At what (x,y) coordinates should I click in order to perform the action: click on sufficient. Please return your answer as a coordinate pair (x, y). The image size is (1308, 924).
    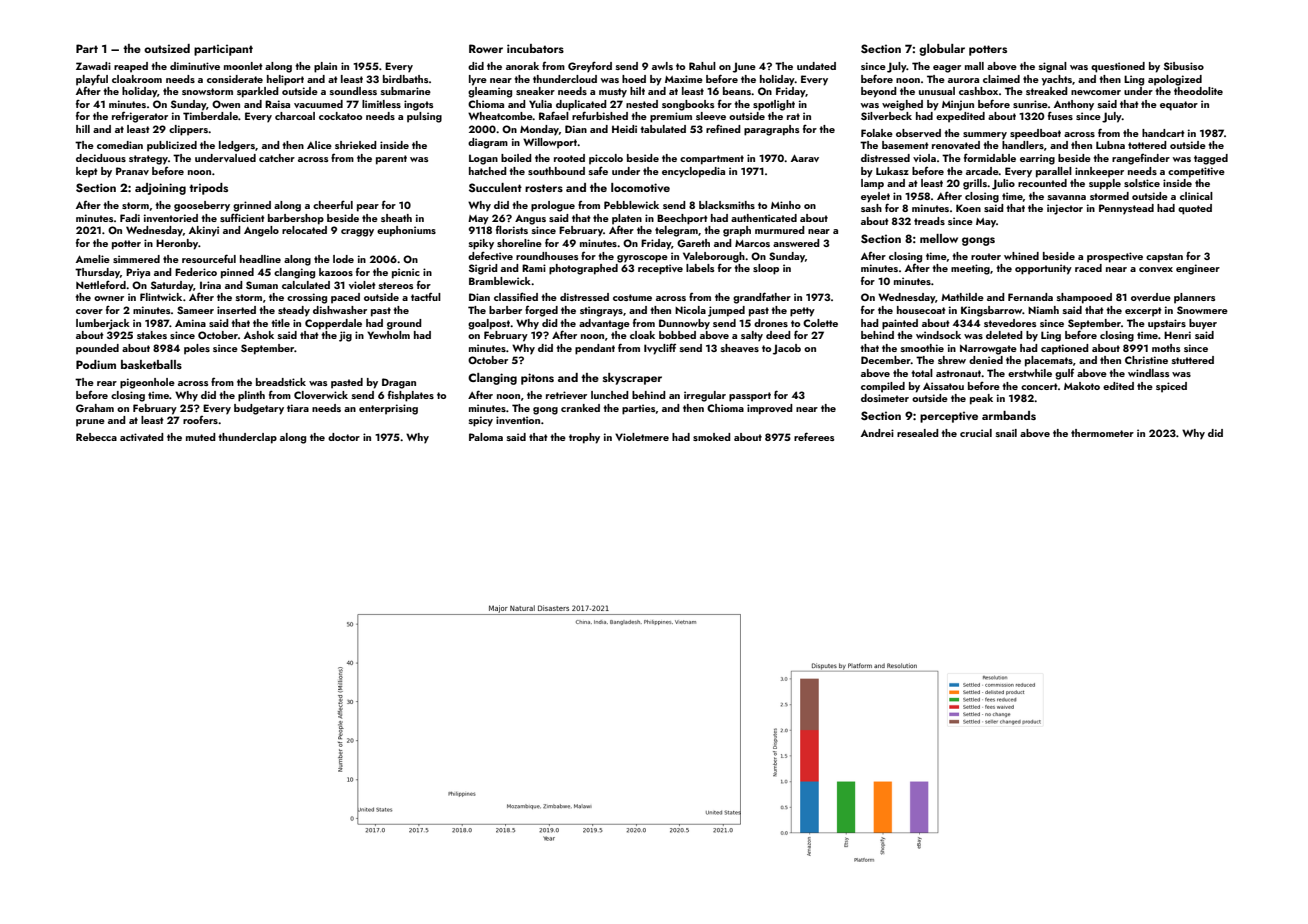
    Looking at the image, I should click on (242, 217).
